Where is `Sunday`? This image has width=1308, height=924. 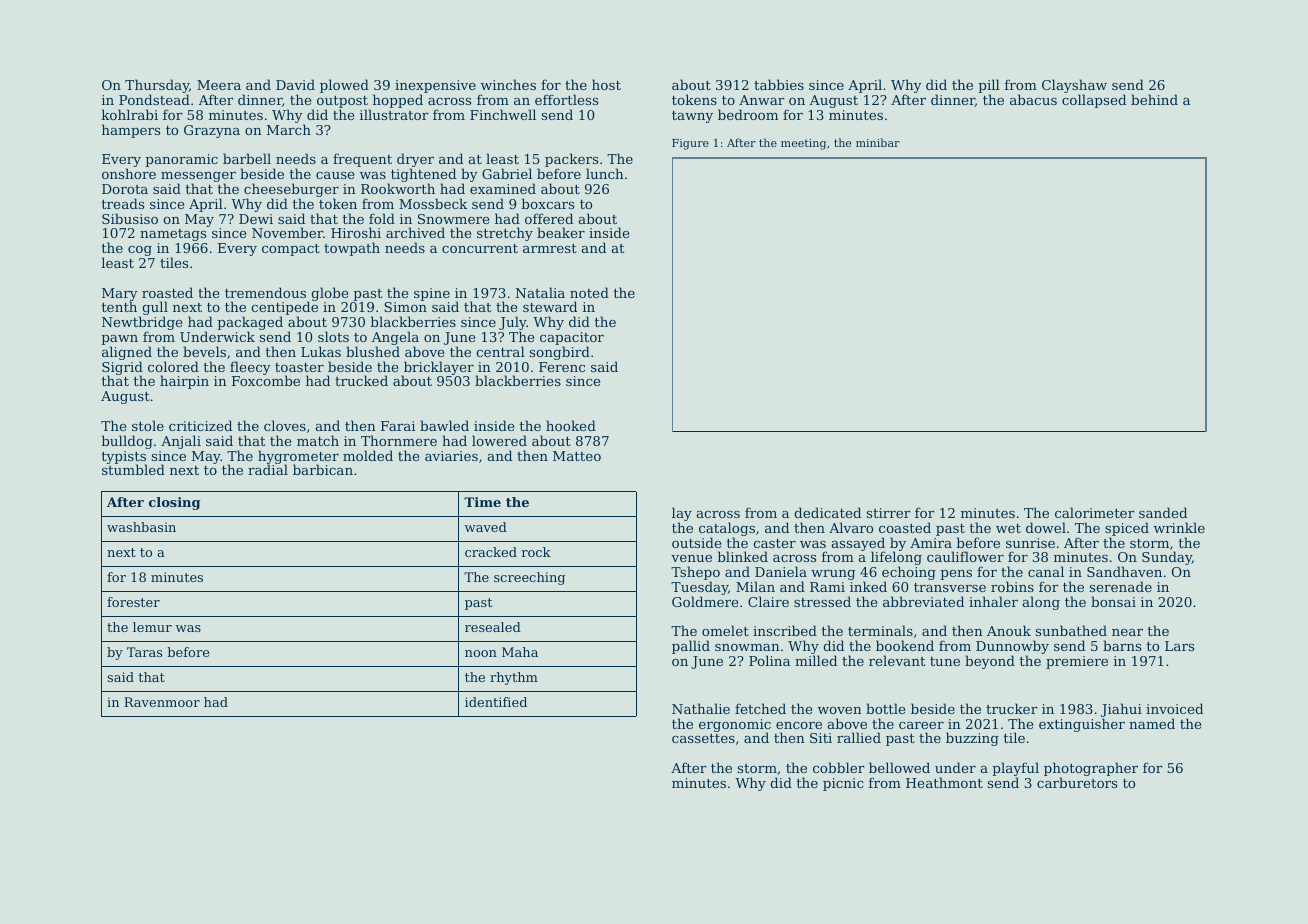
Sunday is located at coordinates (1167, 558).
